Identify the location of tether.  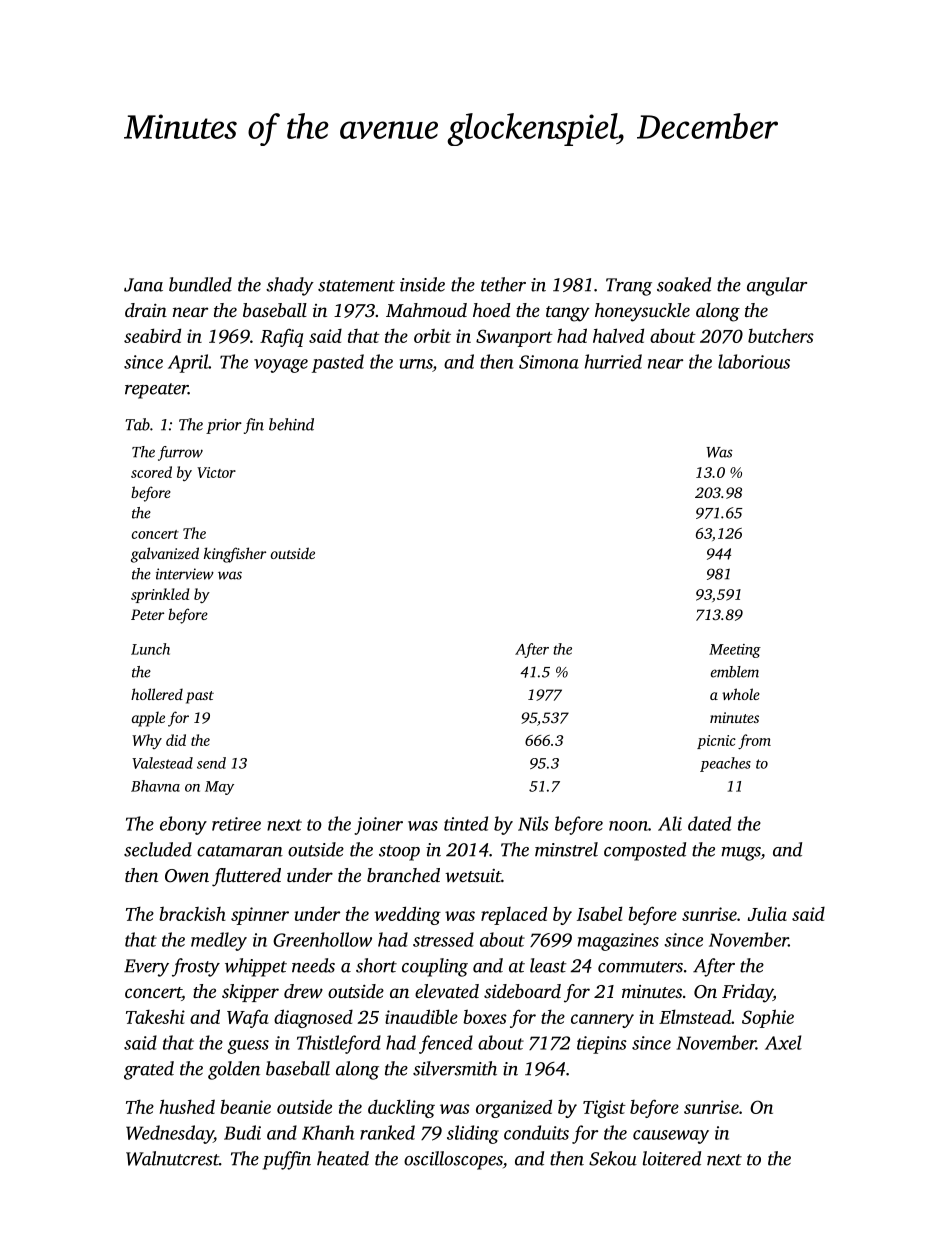
(503, 284).
